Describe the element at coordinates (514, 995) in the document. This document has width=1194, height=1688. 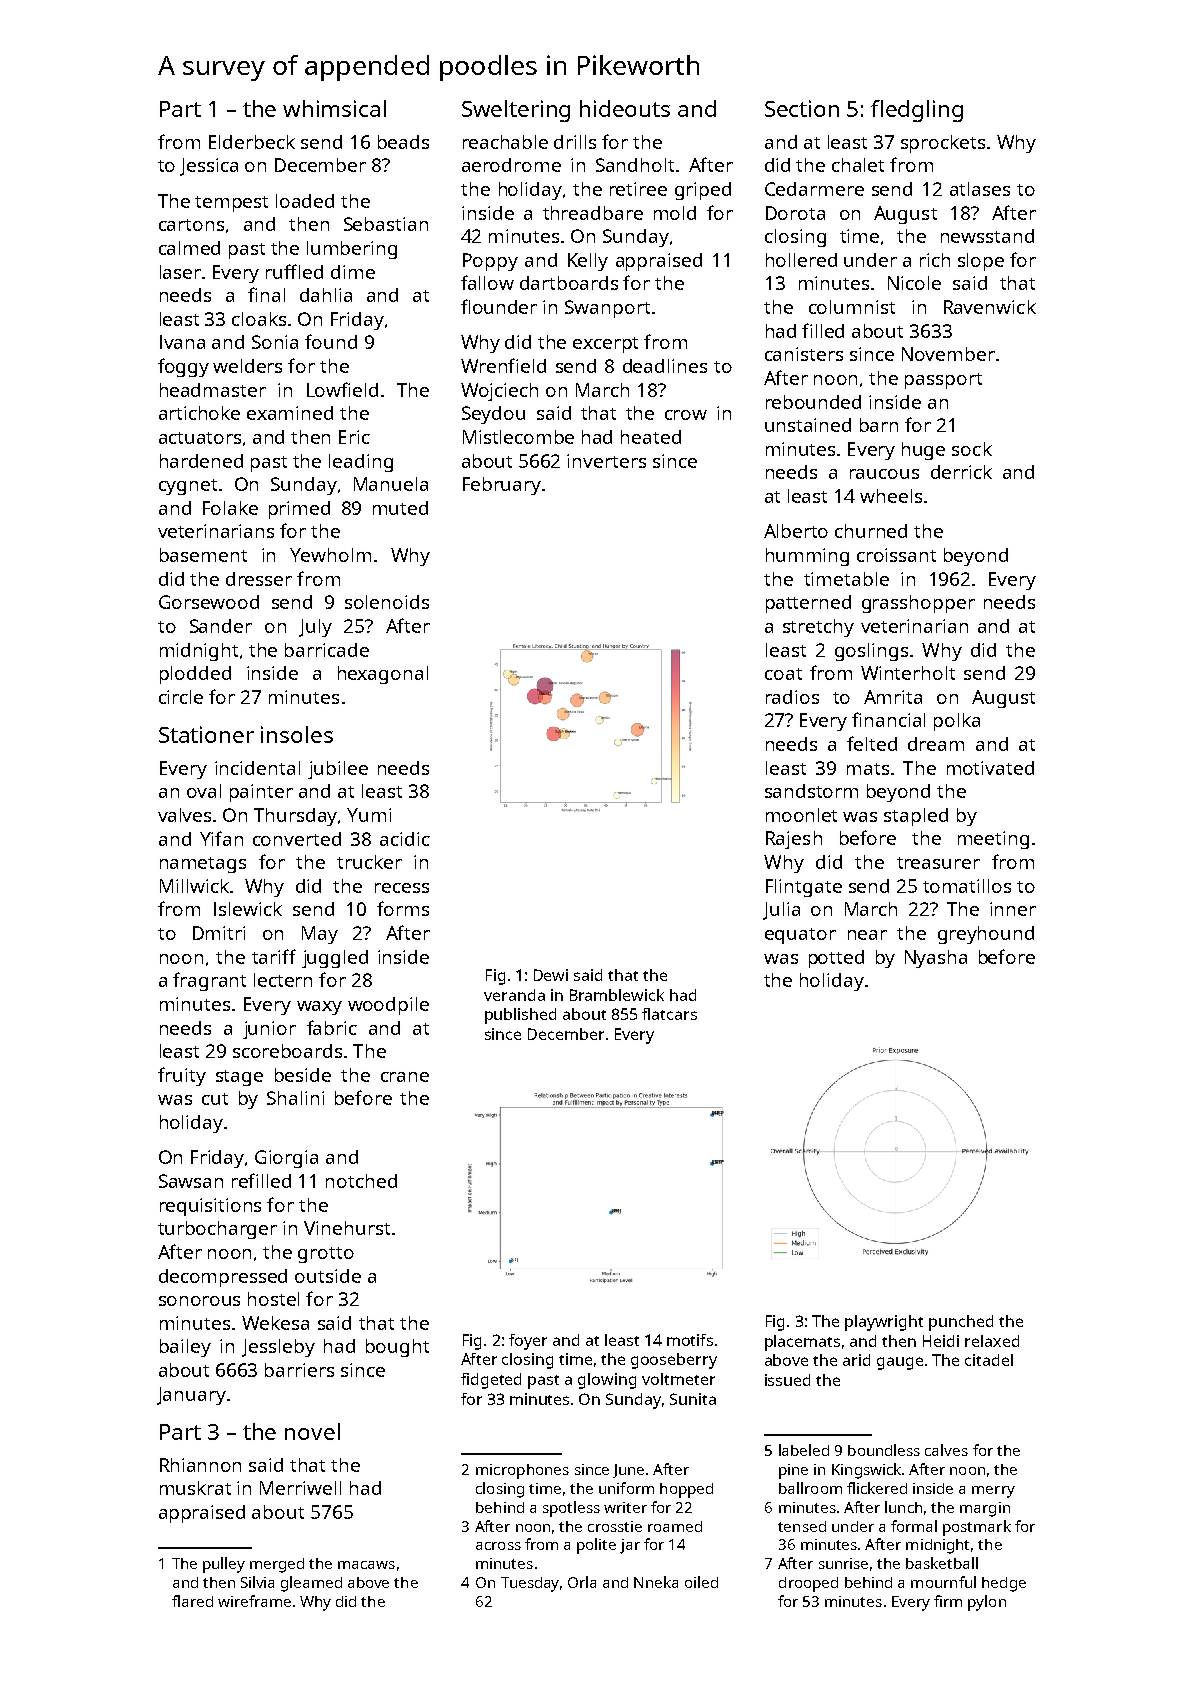
I see `veranda` at that location.
